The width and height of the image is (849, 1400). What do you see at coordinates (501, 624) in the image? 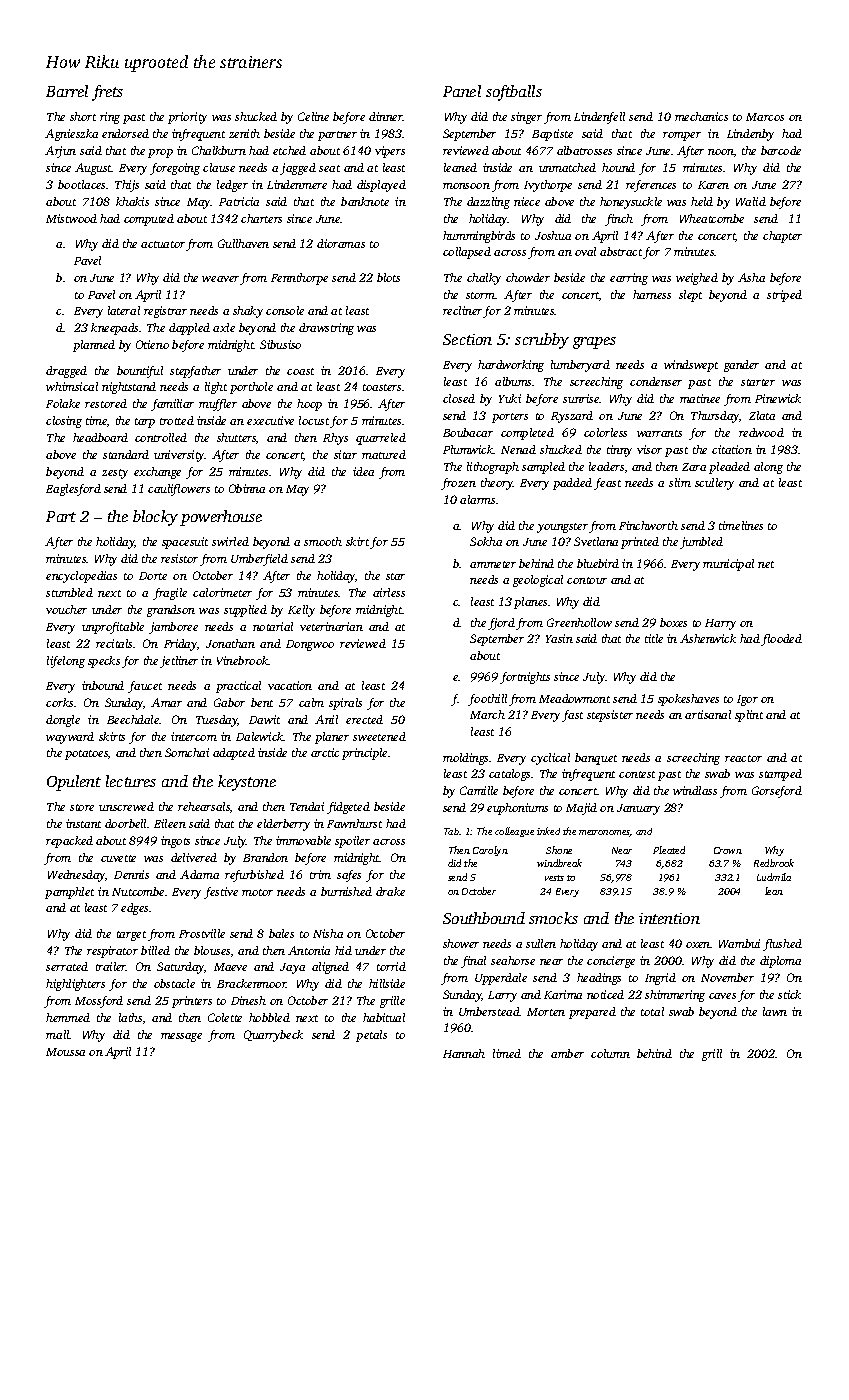
I see `fjord` at bounding box center [501, 624].
